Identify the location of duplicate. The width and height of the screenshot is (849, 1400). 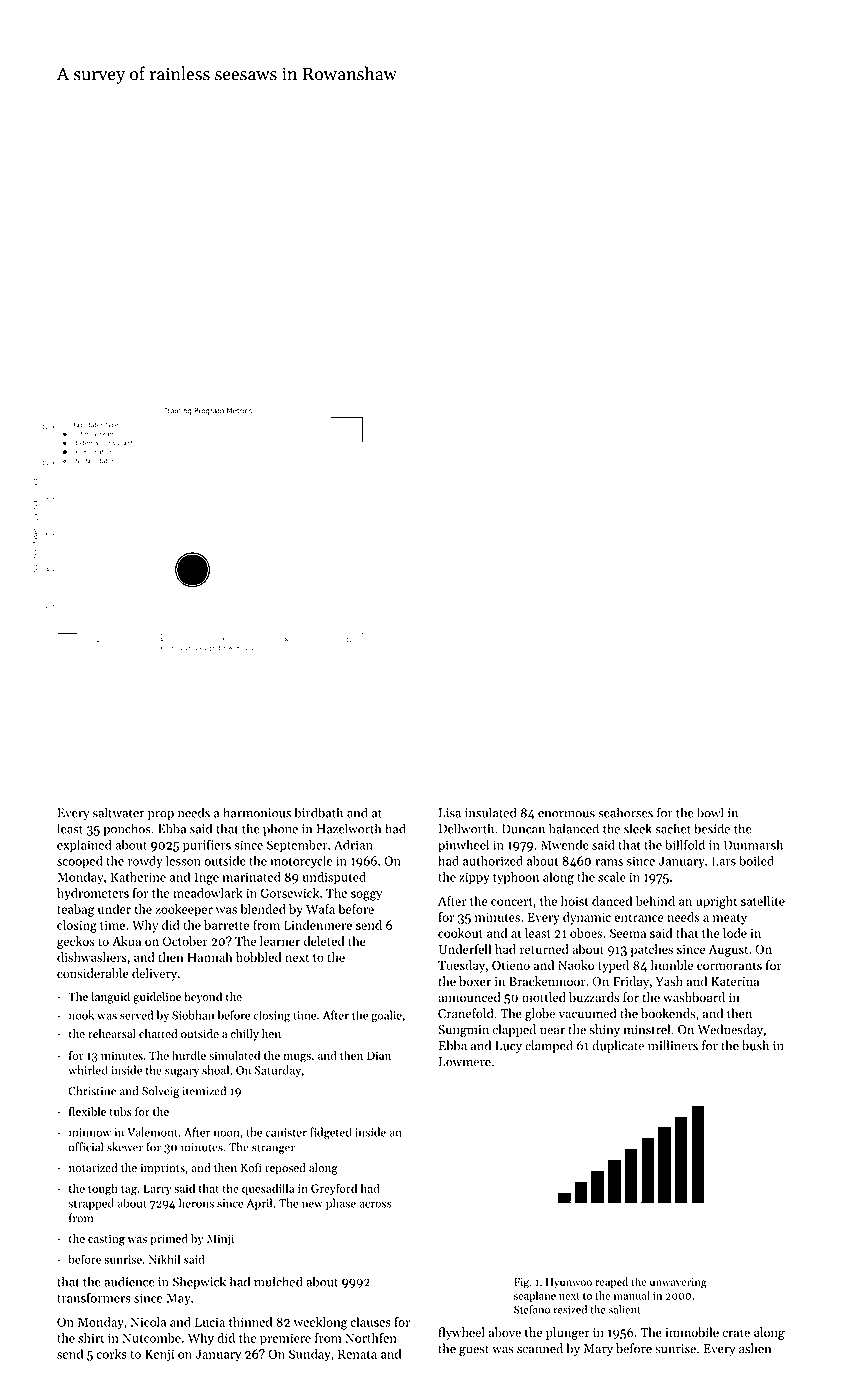
(618, 1046).
